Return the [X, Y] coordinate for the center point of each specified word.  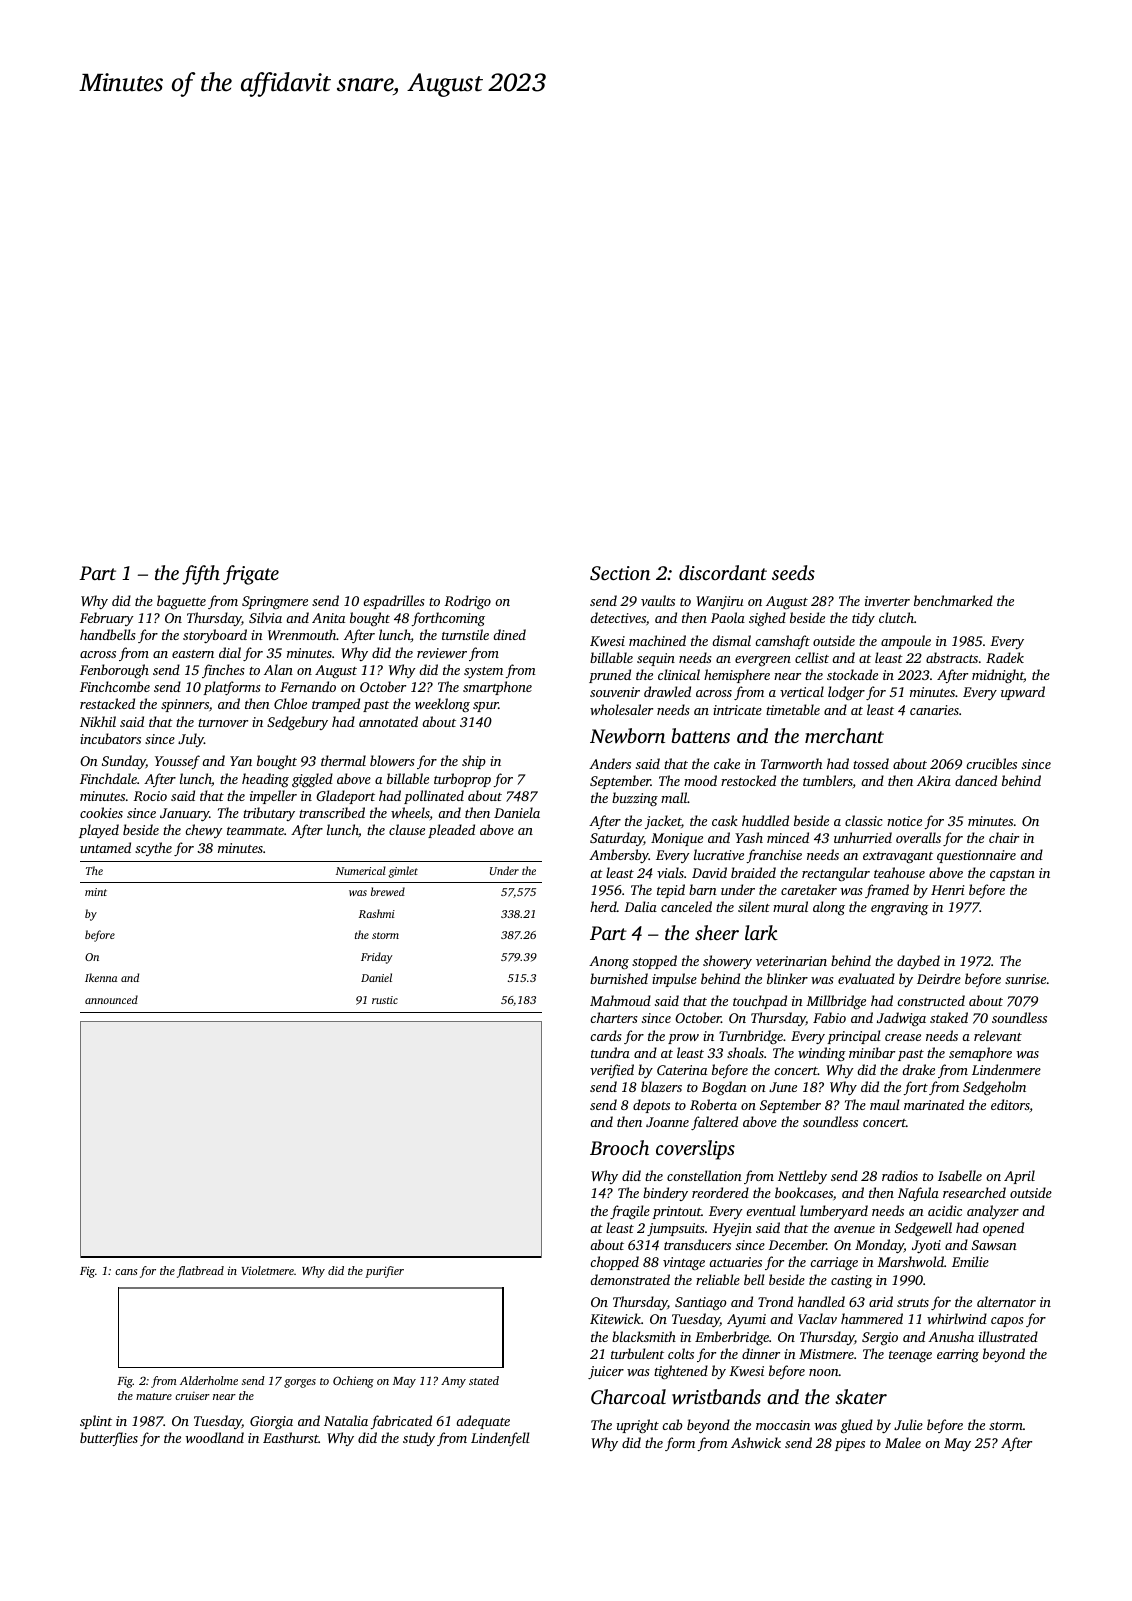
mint [96, 892]
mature [154, 1396]
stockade [852, 674]
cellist [812, 657]
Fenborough [114, 671]
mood [700, 780]
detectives [618, 617]
